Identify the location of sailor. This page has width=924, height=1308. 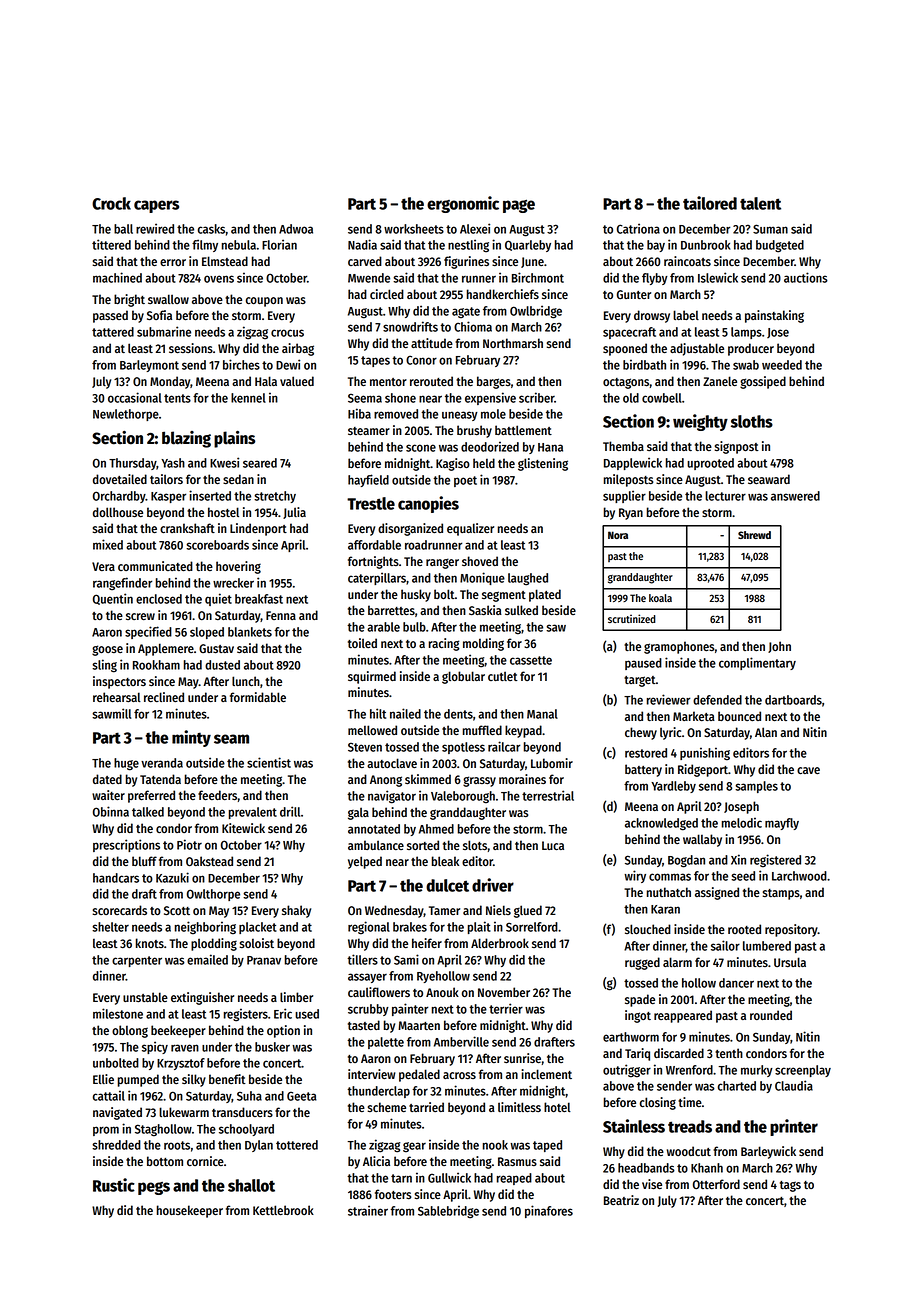
(725, 945).
